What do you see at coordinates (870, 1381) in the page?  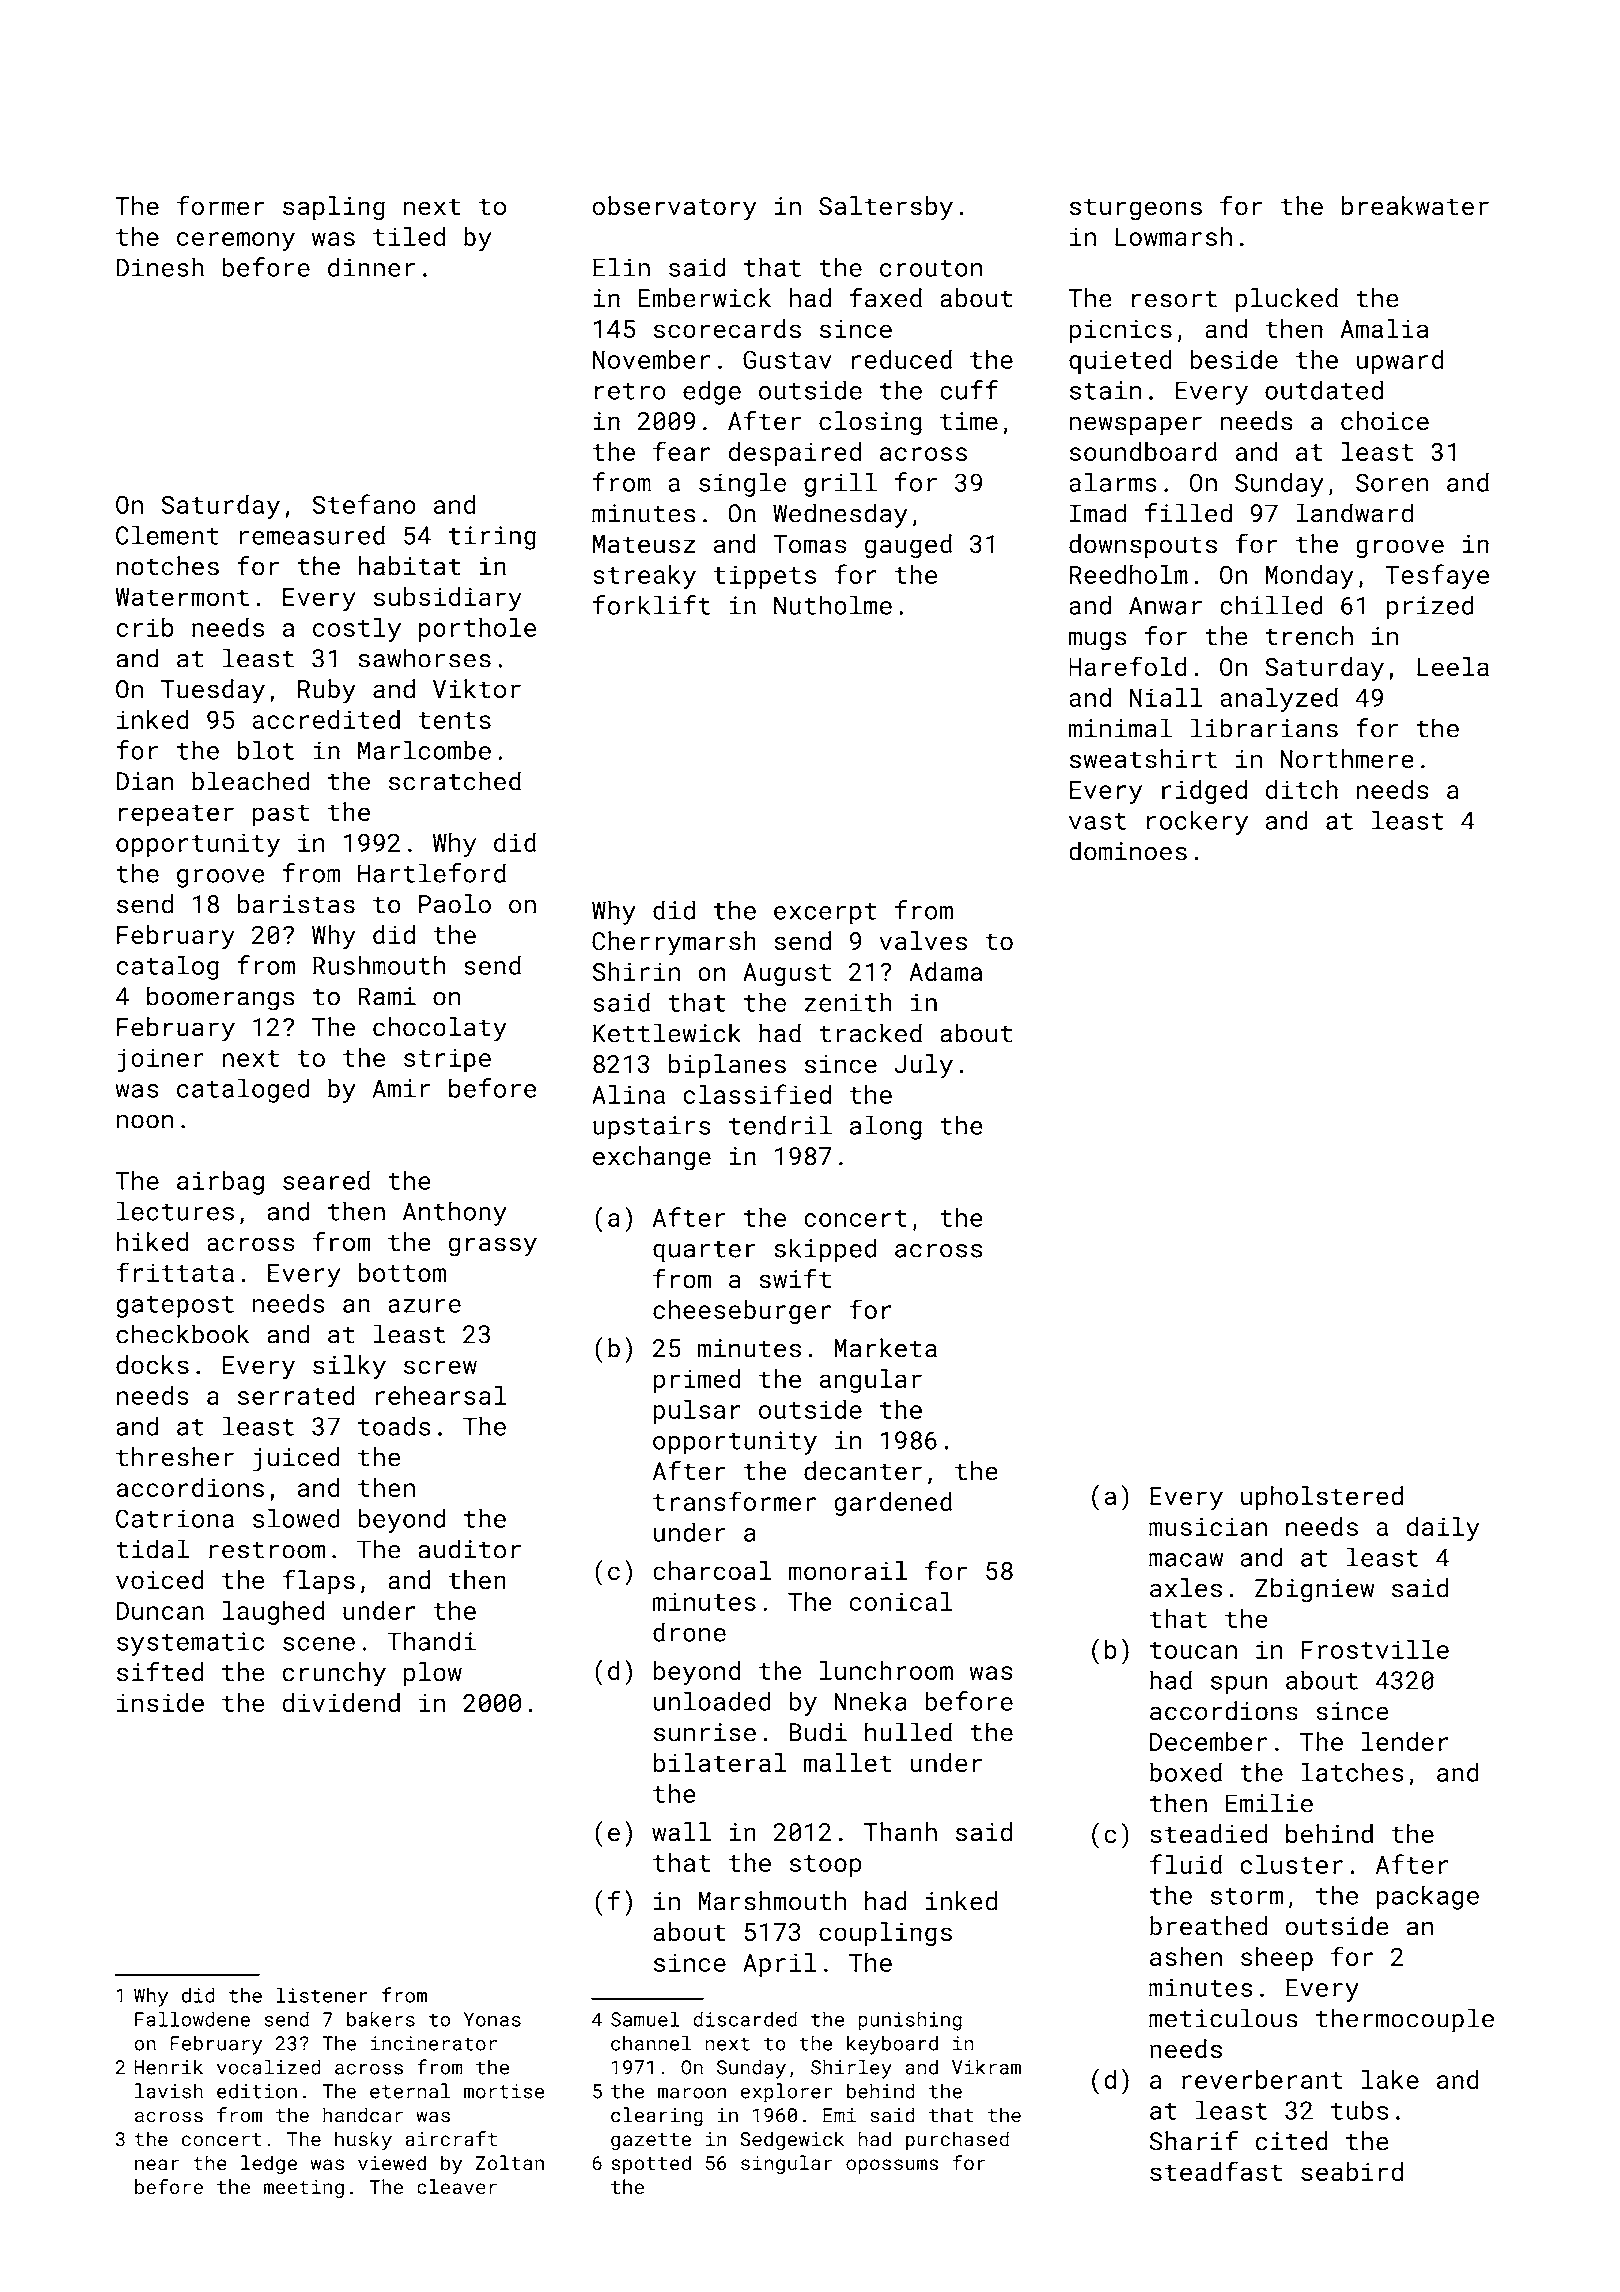 I see `angular` at bounding box center [870, 1381].
